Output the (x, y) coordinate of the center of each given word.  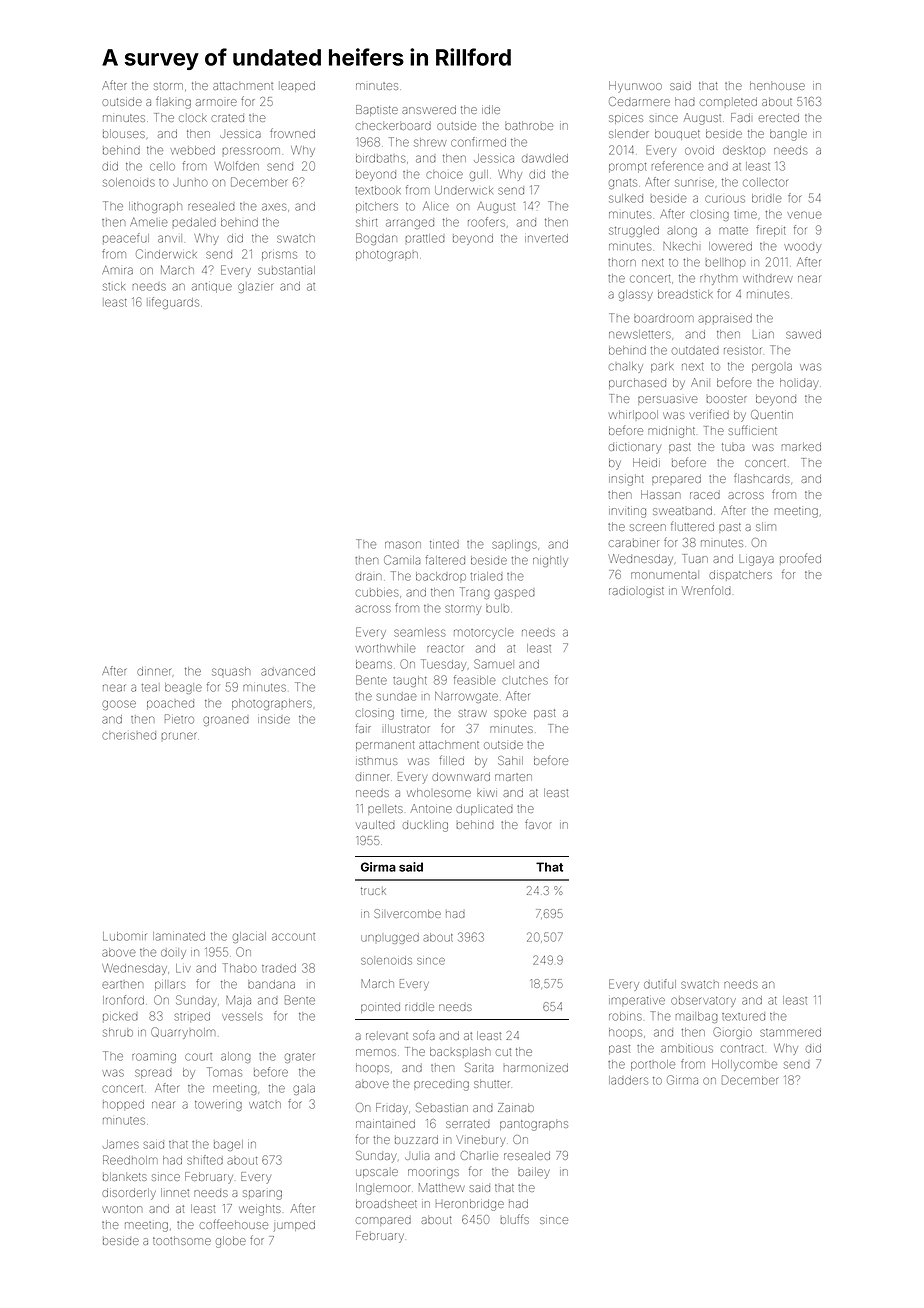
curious (725, 199)
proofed (800, 559)
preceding (441, 1086)
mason (403, 545)
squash (231, 671)
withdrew (768, 278)
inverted (546, 238)
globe (231, 1242)
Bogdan (376, 239)
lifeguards (173, 303)
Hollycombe (744, 1065)
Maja (238, 1001)
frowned (292, 133)
